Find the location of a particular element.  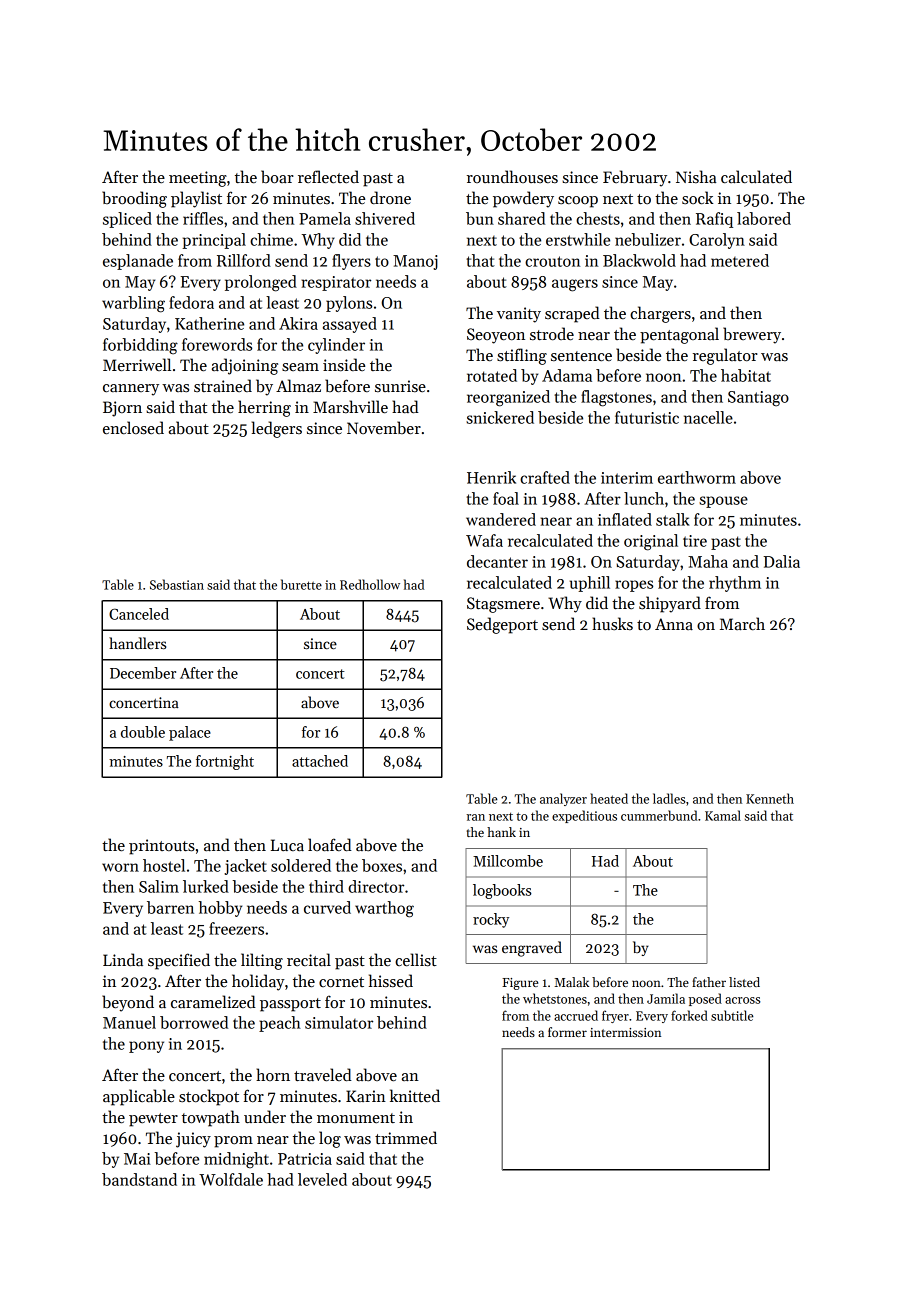

pewter is located at coordinates (153, 1120).
